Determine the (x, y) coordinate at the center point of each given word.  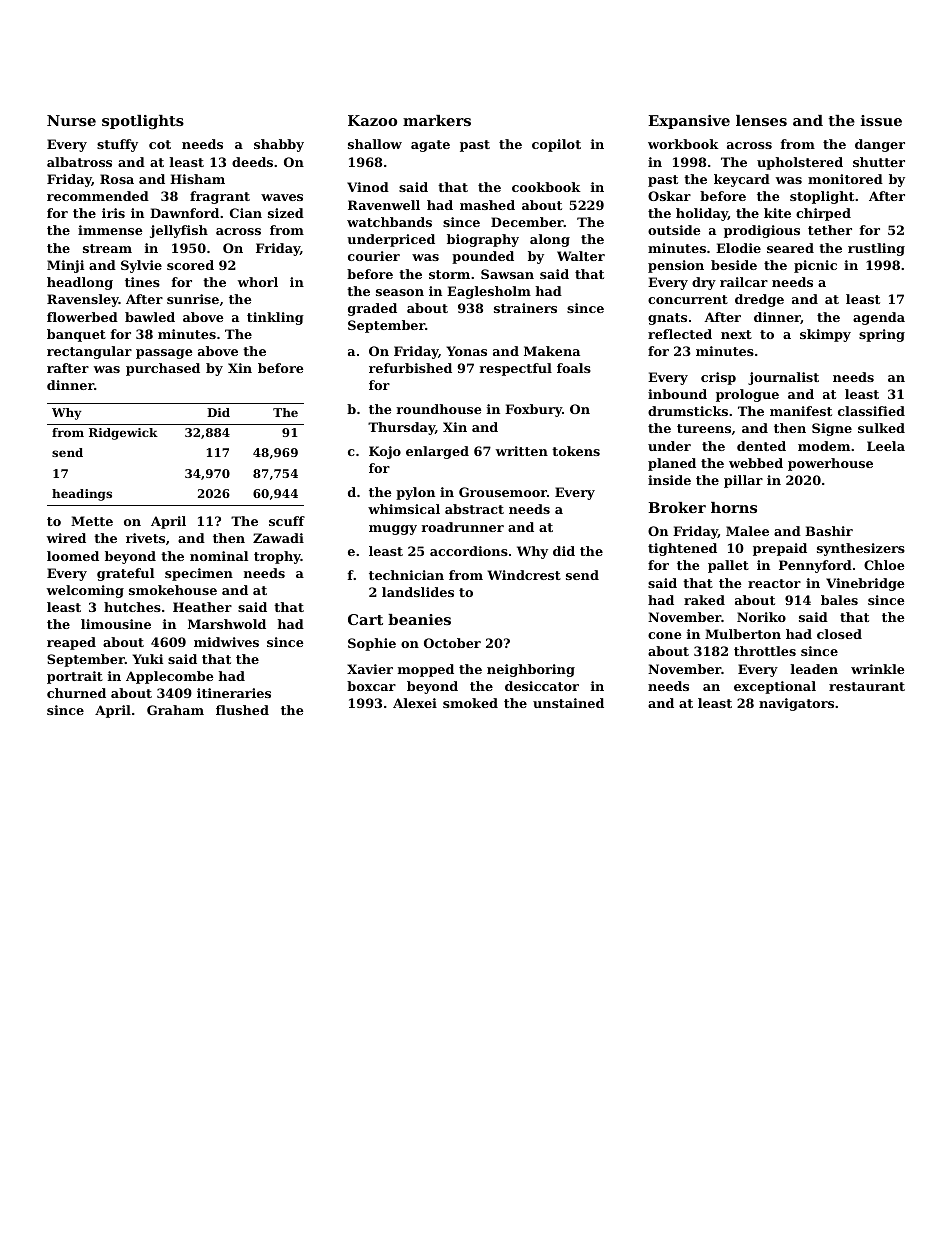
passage (164, 354)
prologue (747, 395)
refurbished (410, 368)
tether (830, 230)
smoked (470, 703)
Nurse (71, 120)
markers (437, 120)
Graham (175, 710)
